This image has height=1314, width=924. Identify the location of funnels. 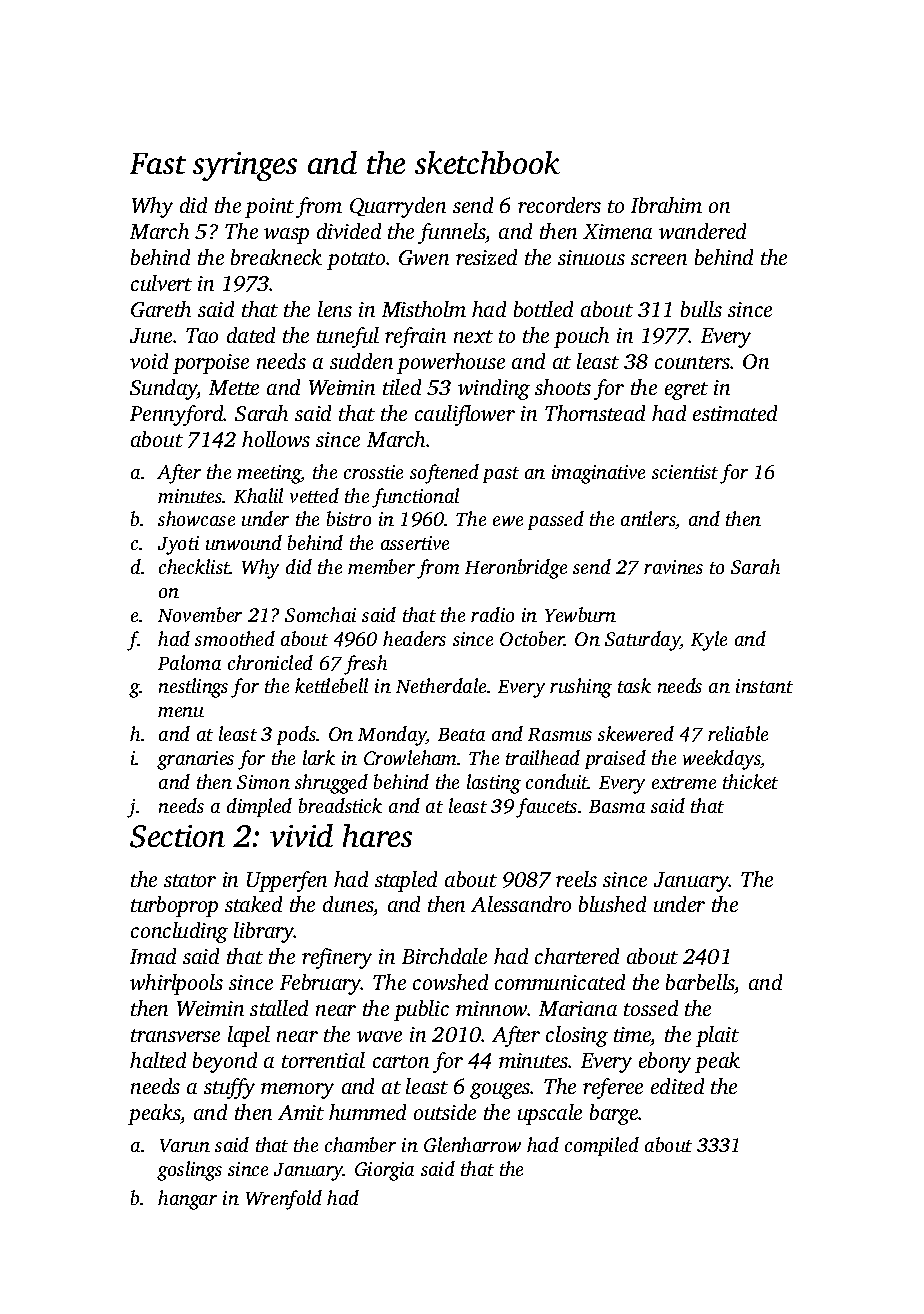
(452, 233).
